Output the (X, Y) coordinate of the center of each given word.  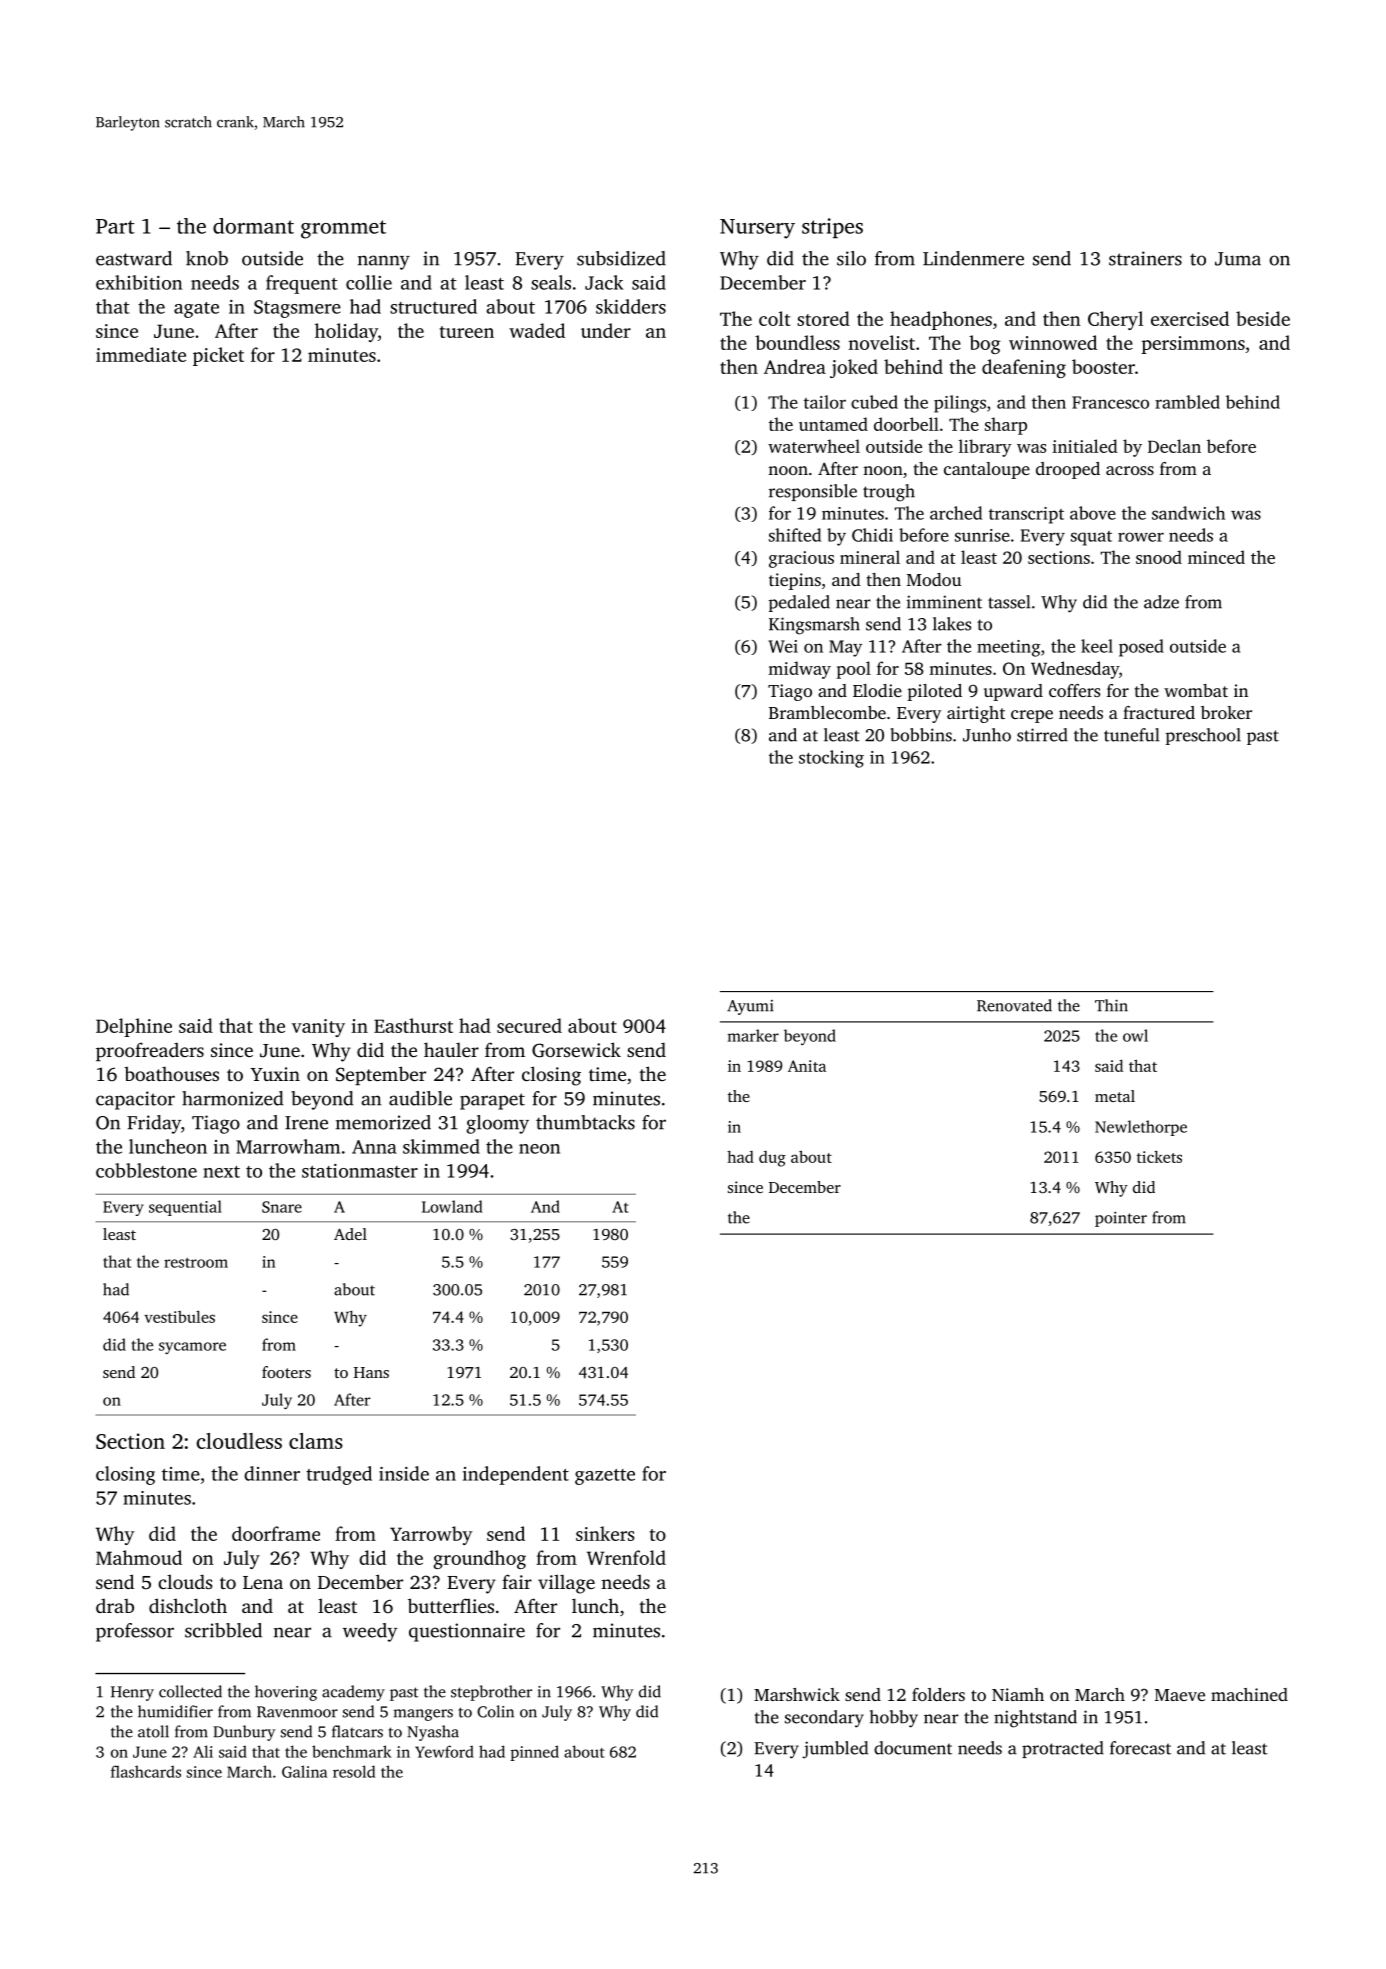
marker (753, 1035)
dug (772, 1159)
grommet (343, 229)
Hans (371, 1372)
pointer (1121, 1219)
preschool (1203, 736)
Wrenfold (626, 1557)
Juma (1238, 259)
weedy (370, 1632)
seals (551, 282)
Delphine (134, 1027)
